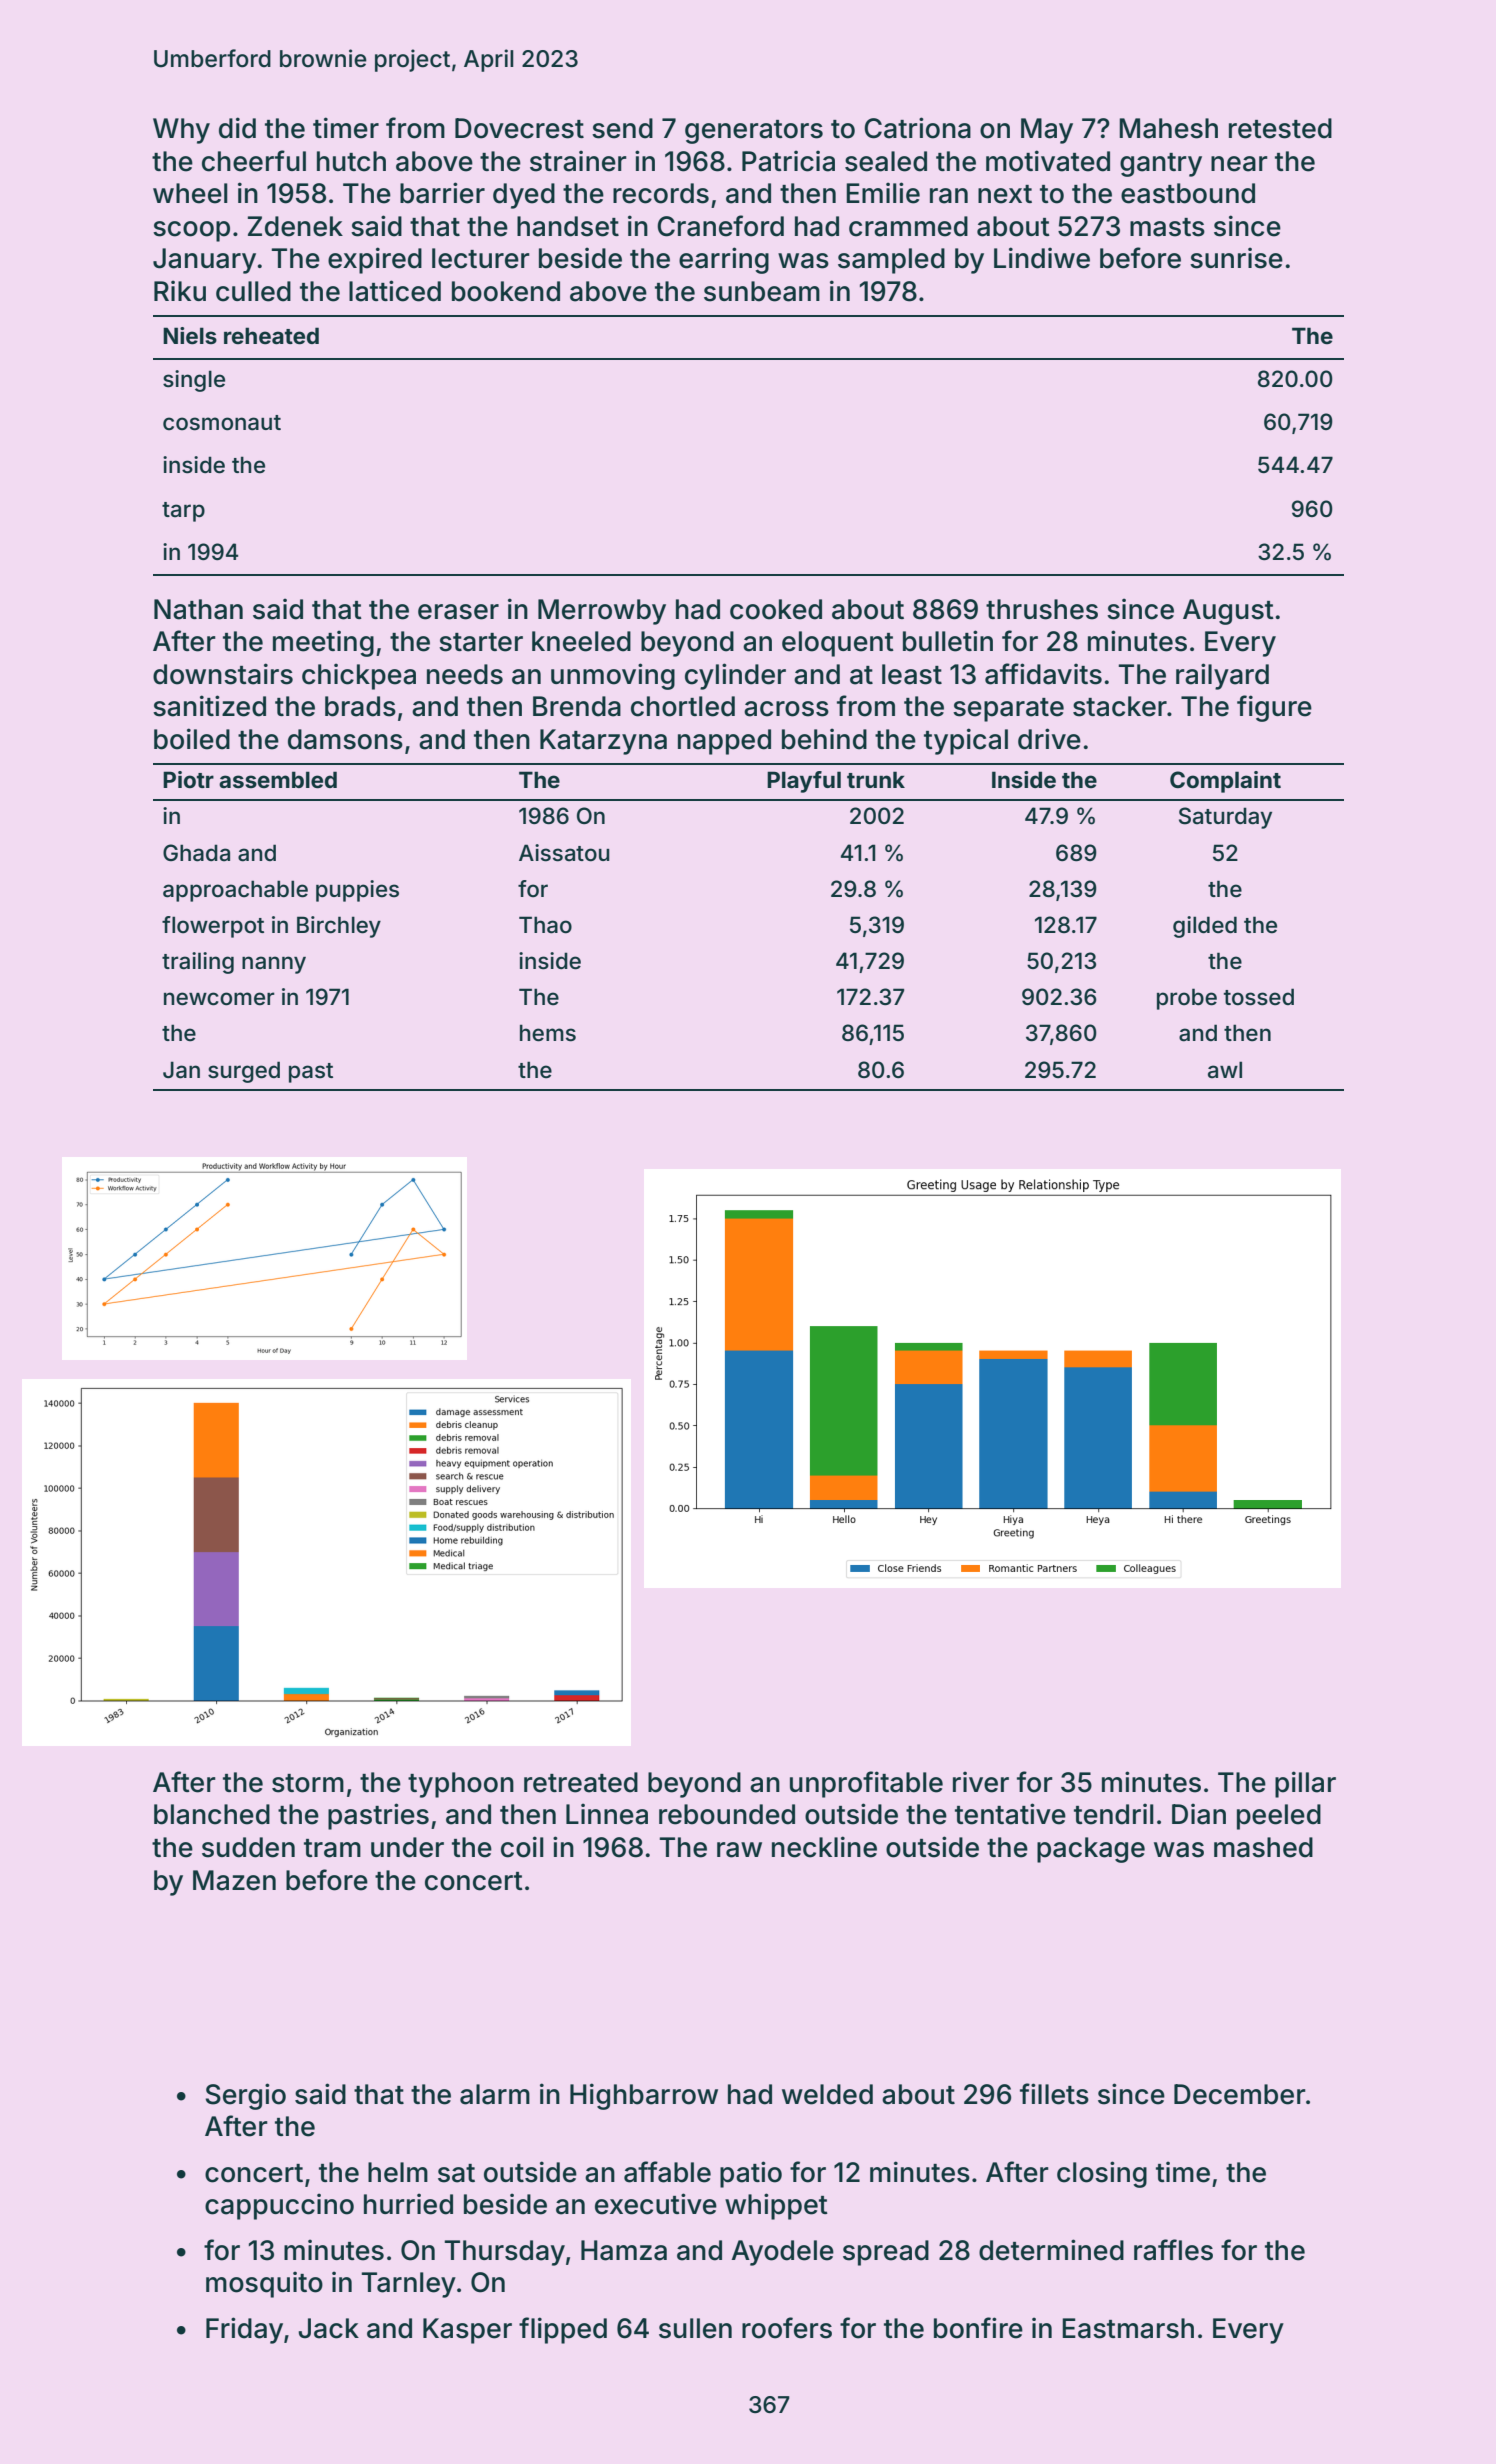  Describe the element at coordinates (1225, 782) in the screenshot. I see `Complaint` at that location.
